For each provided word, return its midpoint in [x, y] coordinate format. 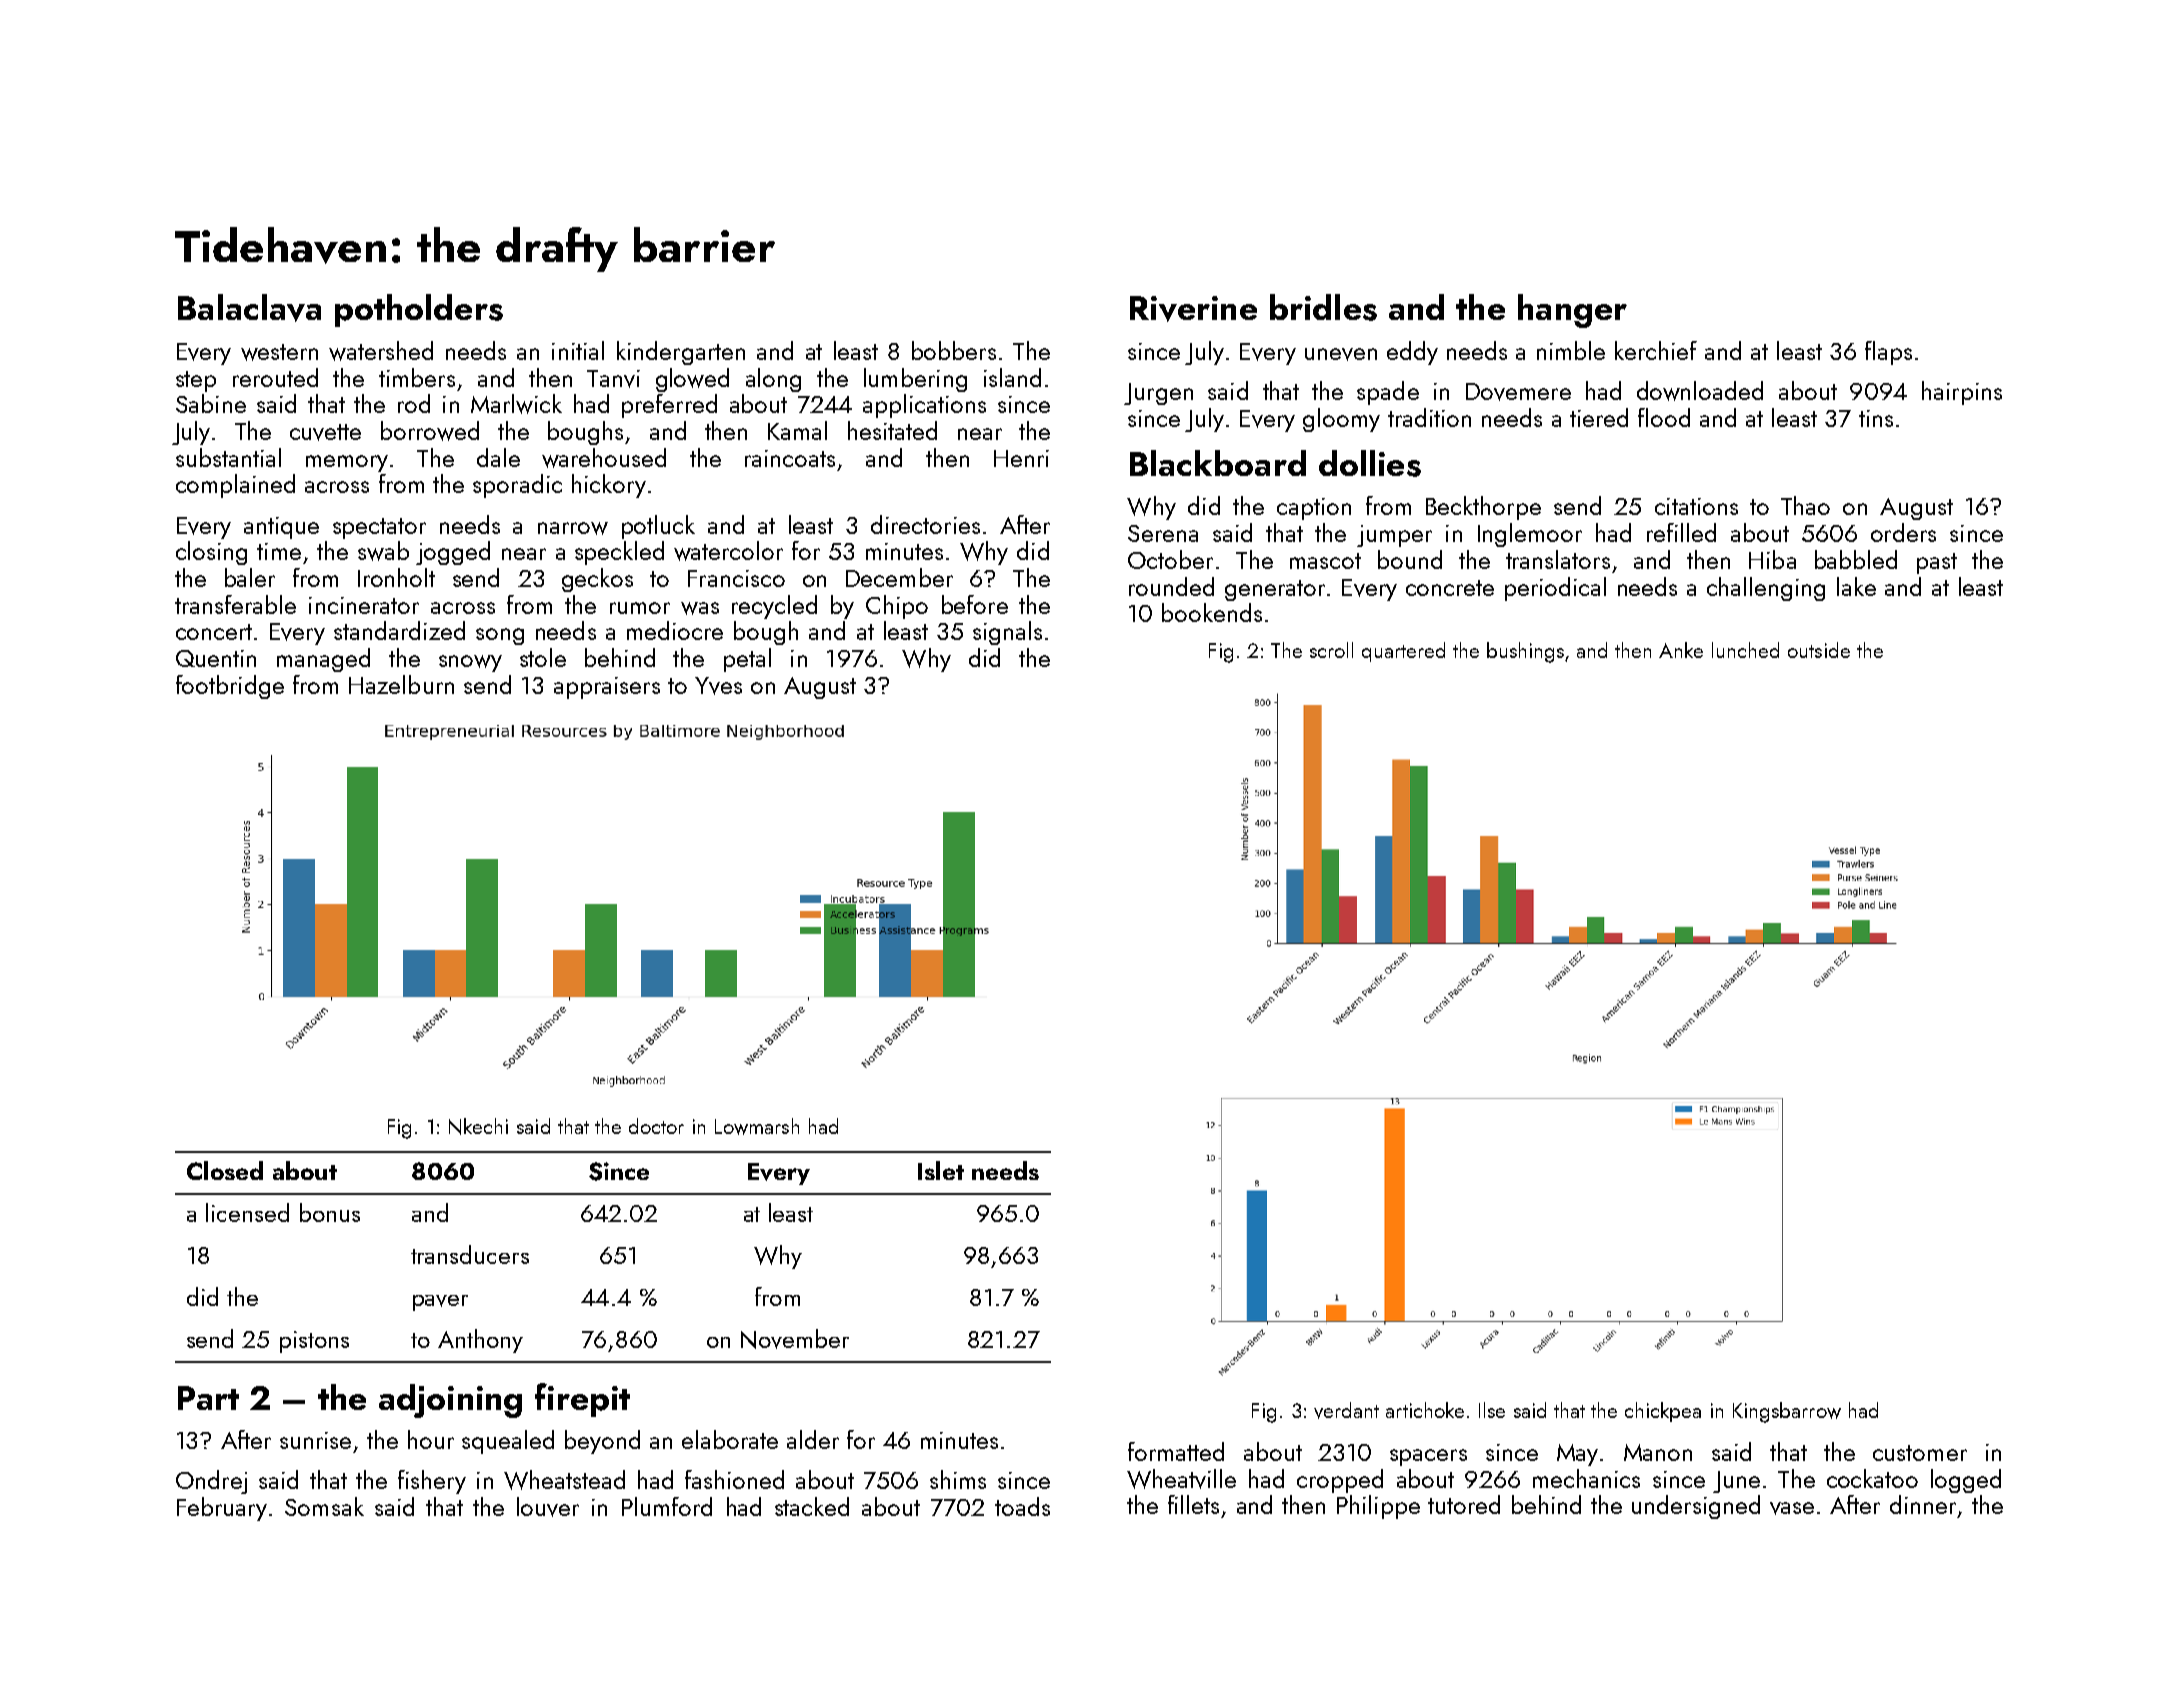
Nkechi [478, 1126]
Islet [941, 1170]
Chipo [897, 607]
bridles [1323, 307]
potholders [419, 310]
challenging [1766, 589]
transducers [470, 1254]
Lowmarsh [757, 1126]
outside [1819, 650]
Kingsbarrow [1787, 1412]
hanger [1572, 311]
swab [383, 551]
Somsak [324, 1506]
